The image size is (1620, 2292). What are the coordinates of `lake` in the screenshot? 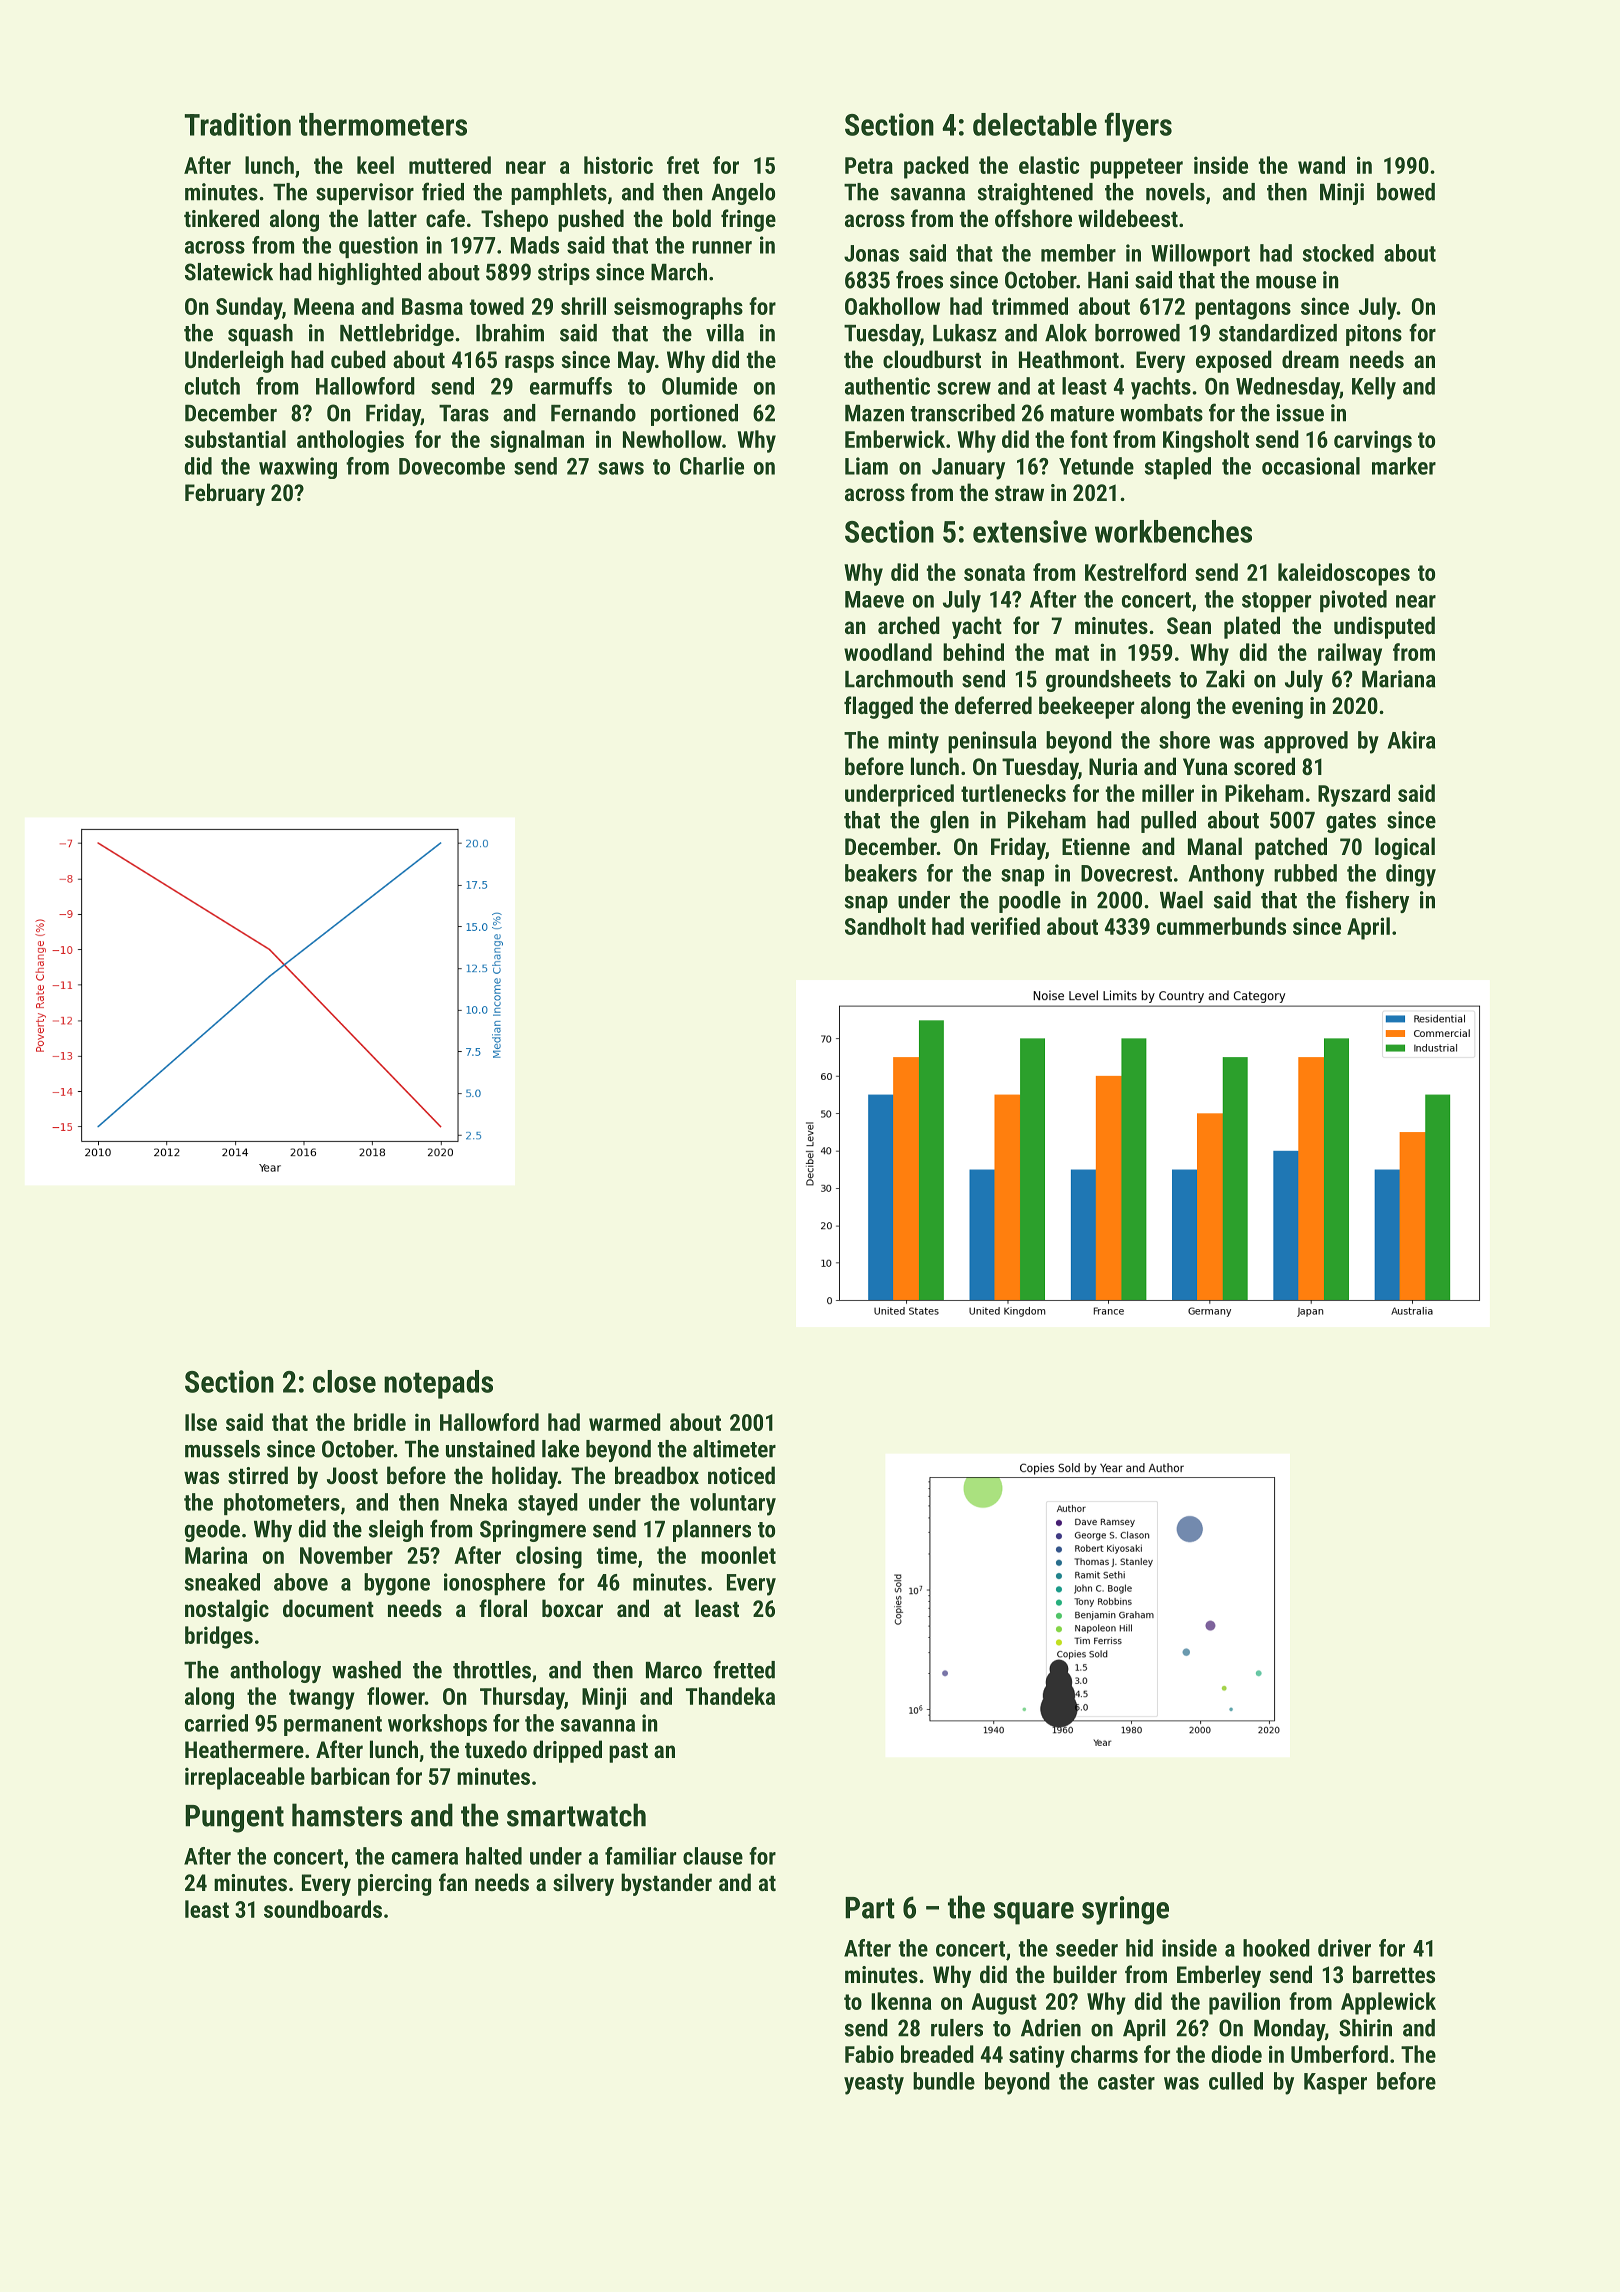 It's located at (560, 1449).
